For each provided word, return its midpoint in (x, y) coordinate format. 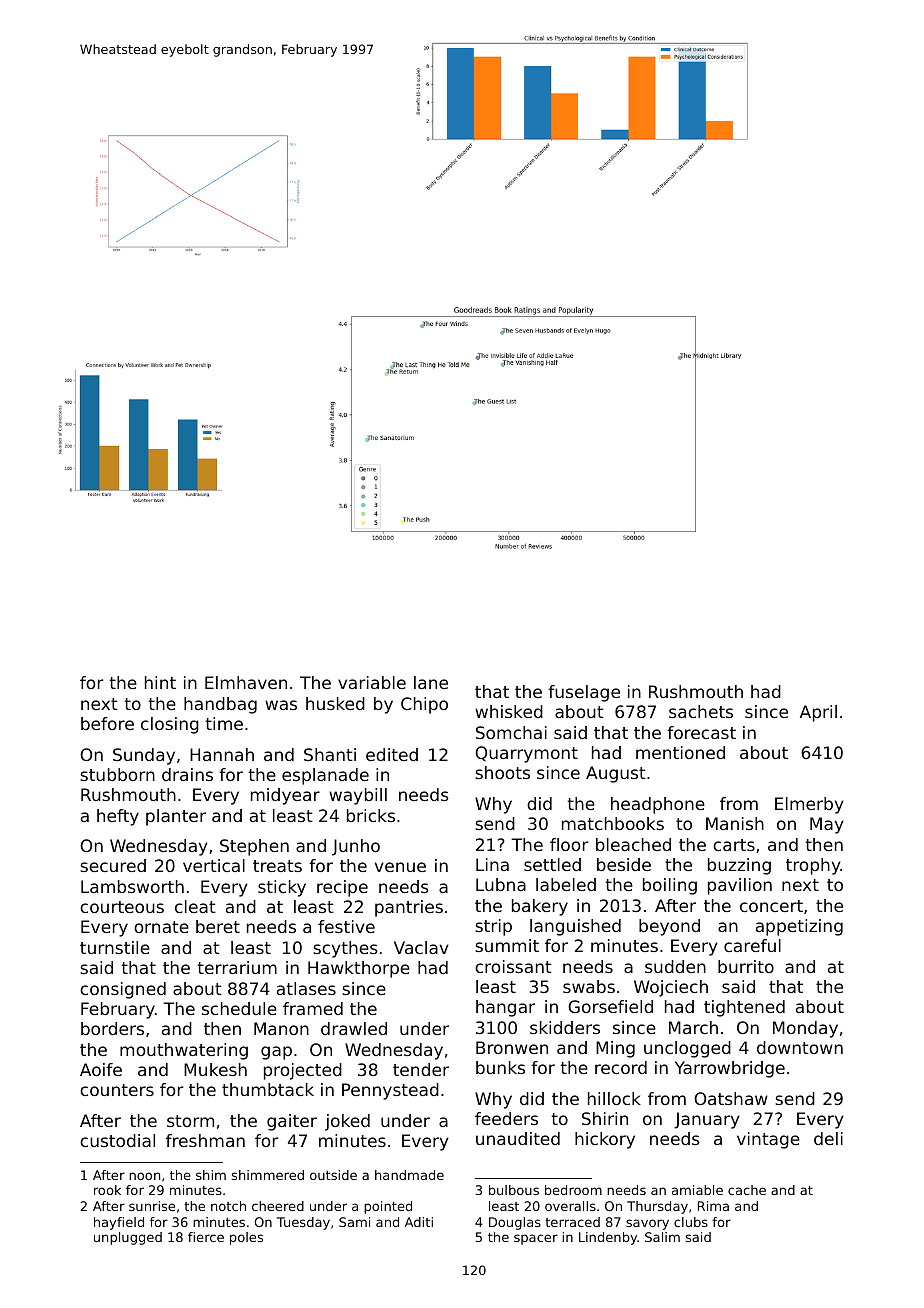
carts (734, 845)
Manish (735, 823)
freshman (205, 1140)
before (107, 723)
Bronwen (512, 1047)
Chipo (424, 705)
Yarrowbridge (730, 1069)
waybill (358, 796)
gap (276, 1053)
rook (107, 1190)
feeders (506, 1118)
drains (187, 774)
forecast (701, 732)
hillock (614, 1098)
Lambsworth (132, 886)
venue (400, 867)
